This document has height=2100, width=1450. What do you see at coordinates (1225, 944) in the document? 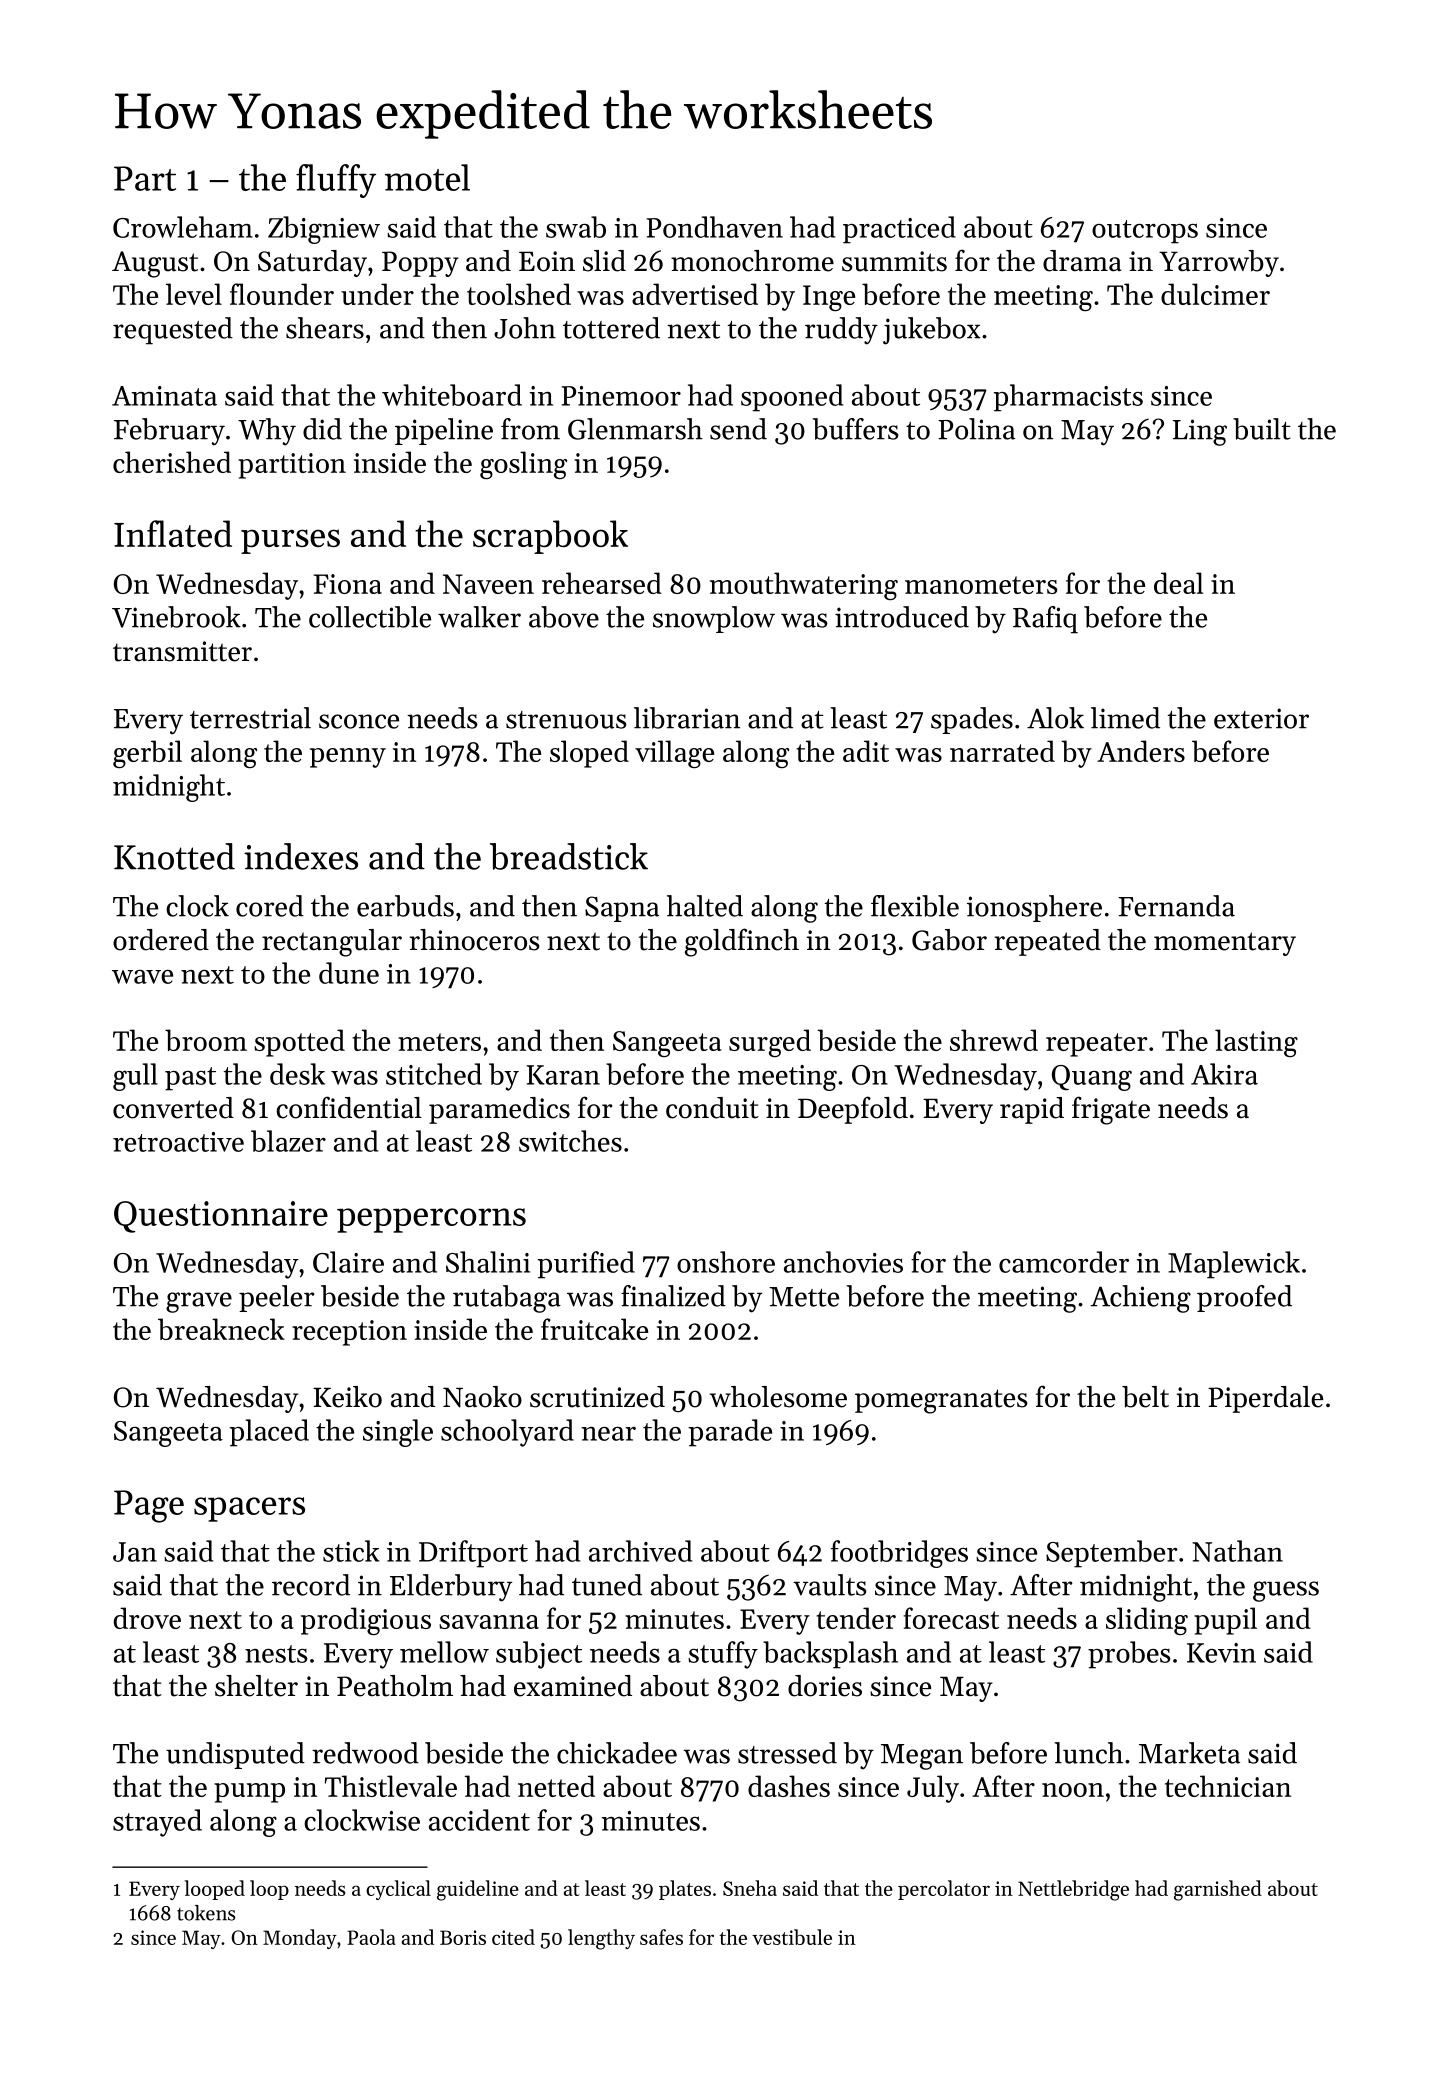
I see `momentary` at bounding box center [1225, 944].
